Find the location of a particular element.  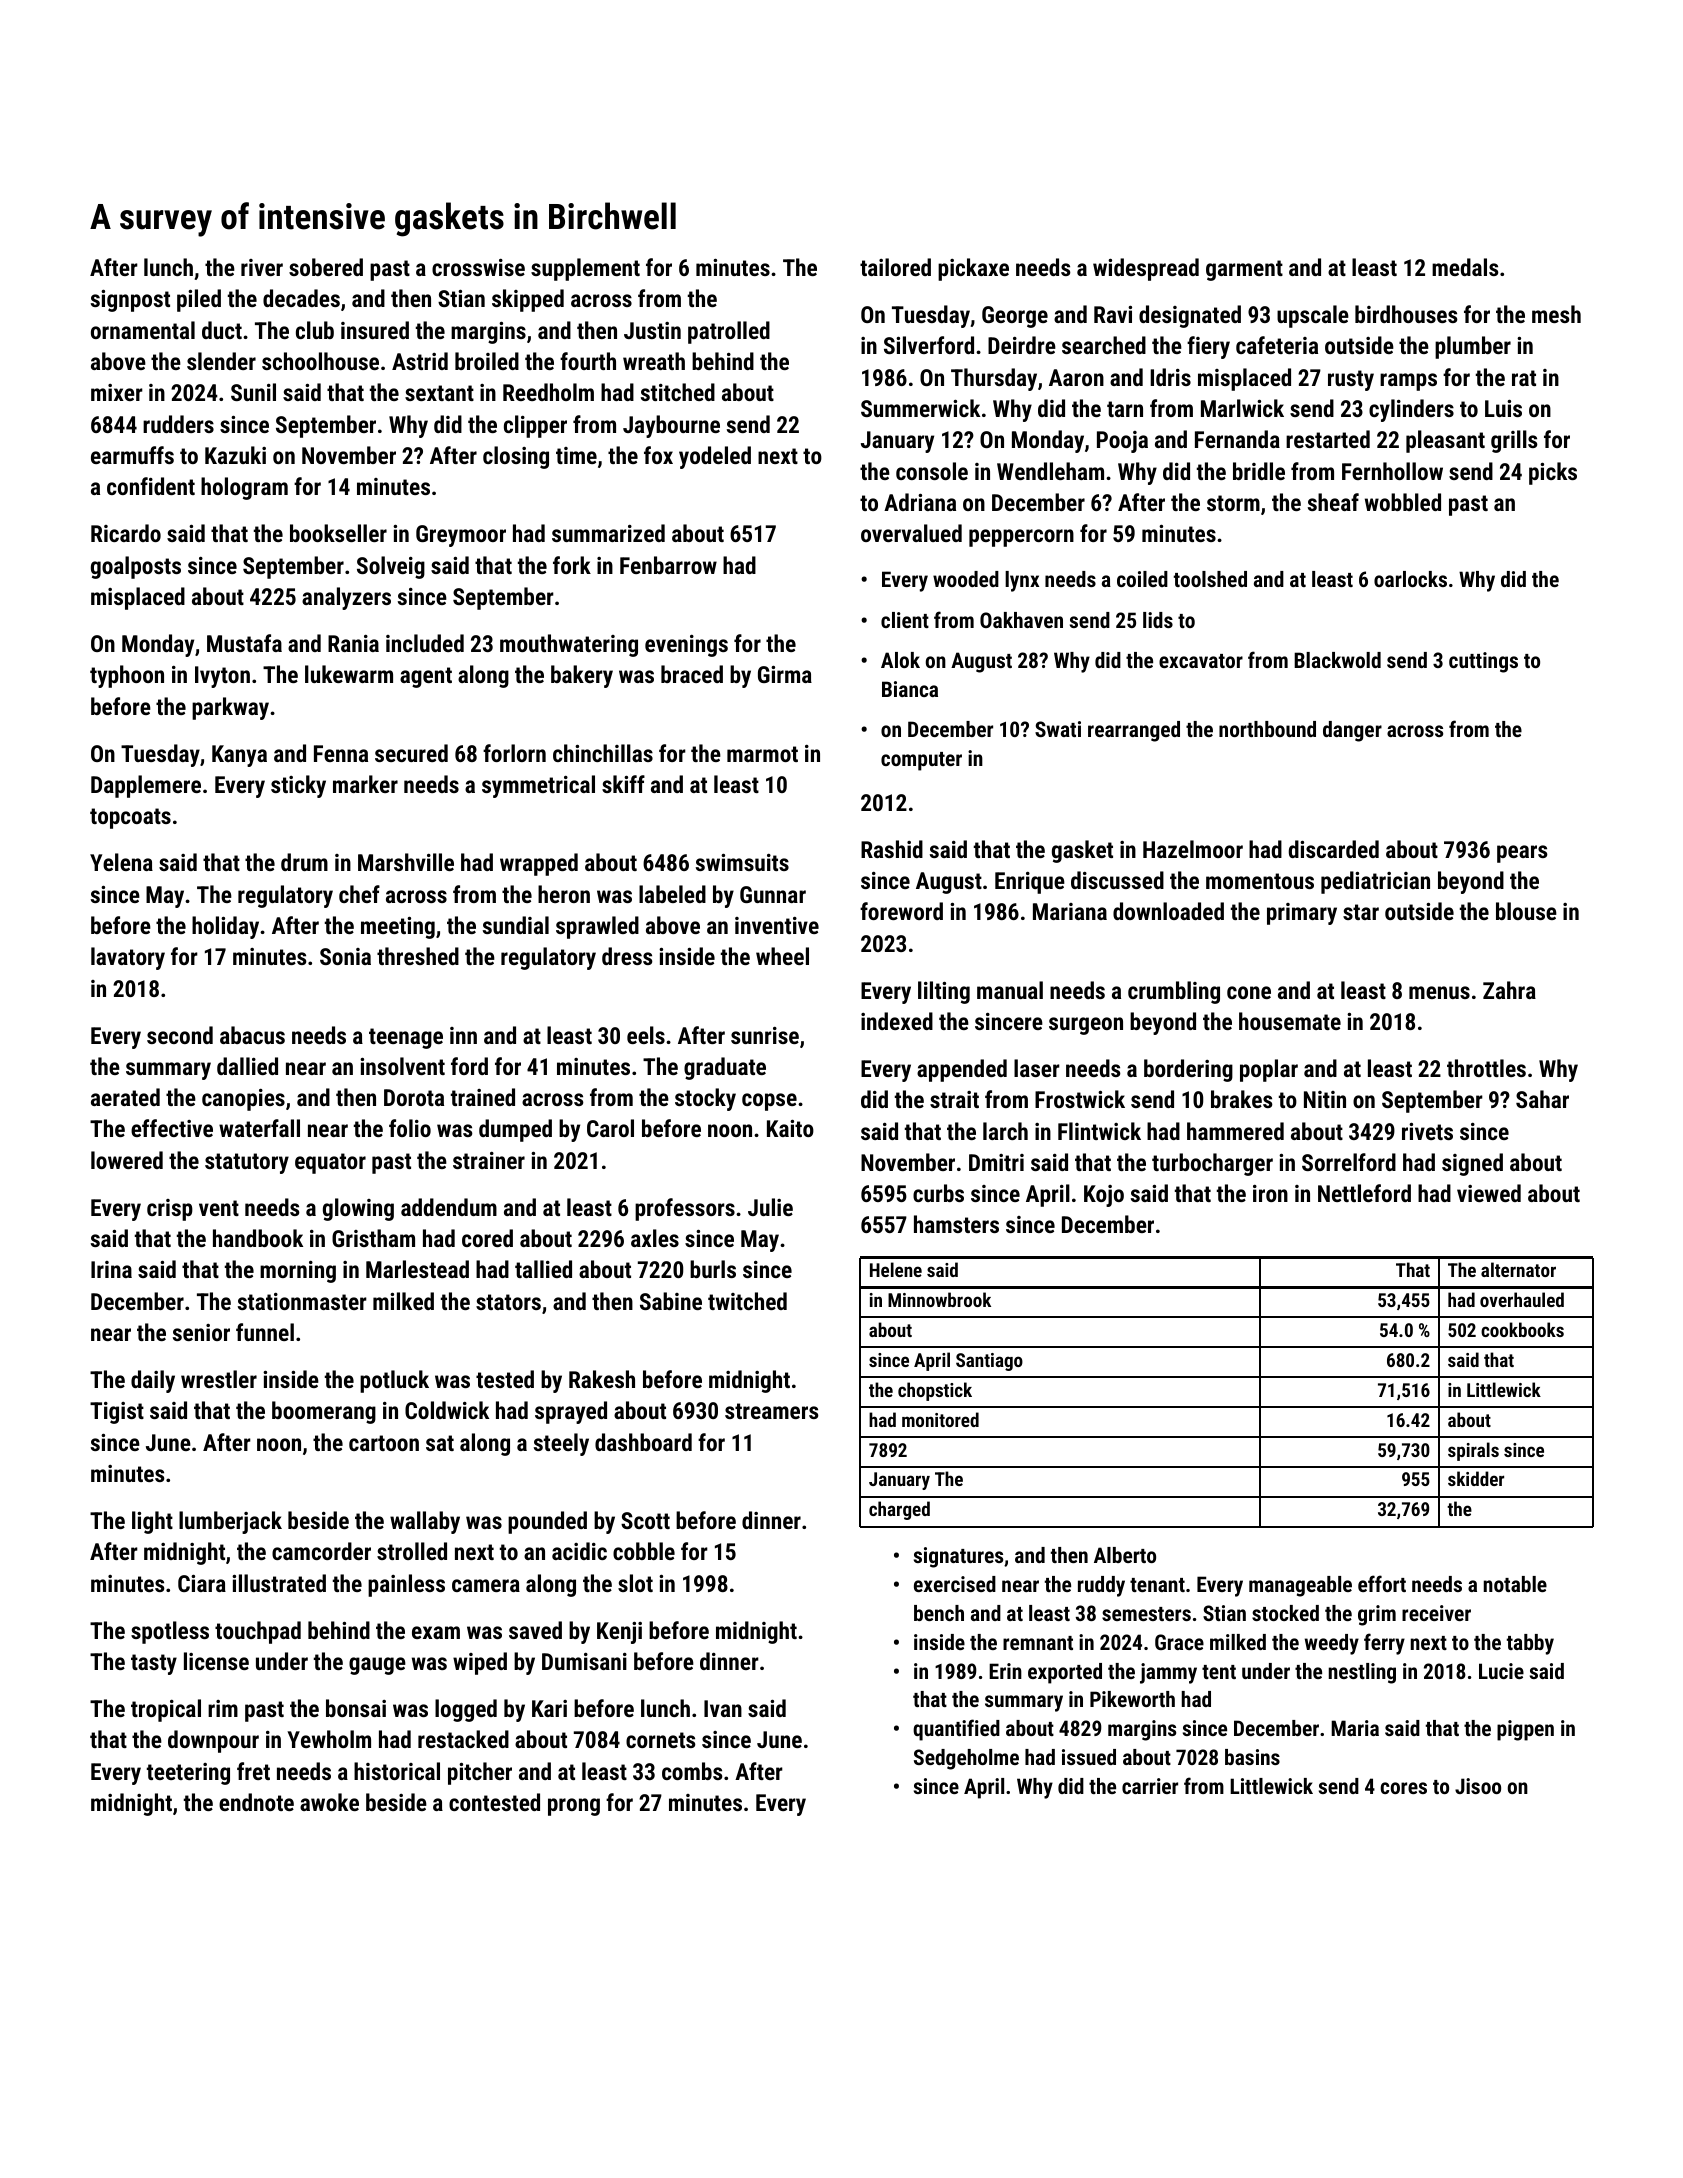

sheaf is located at coordinates (1333, 502).
